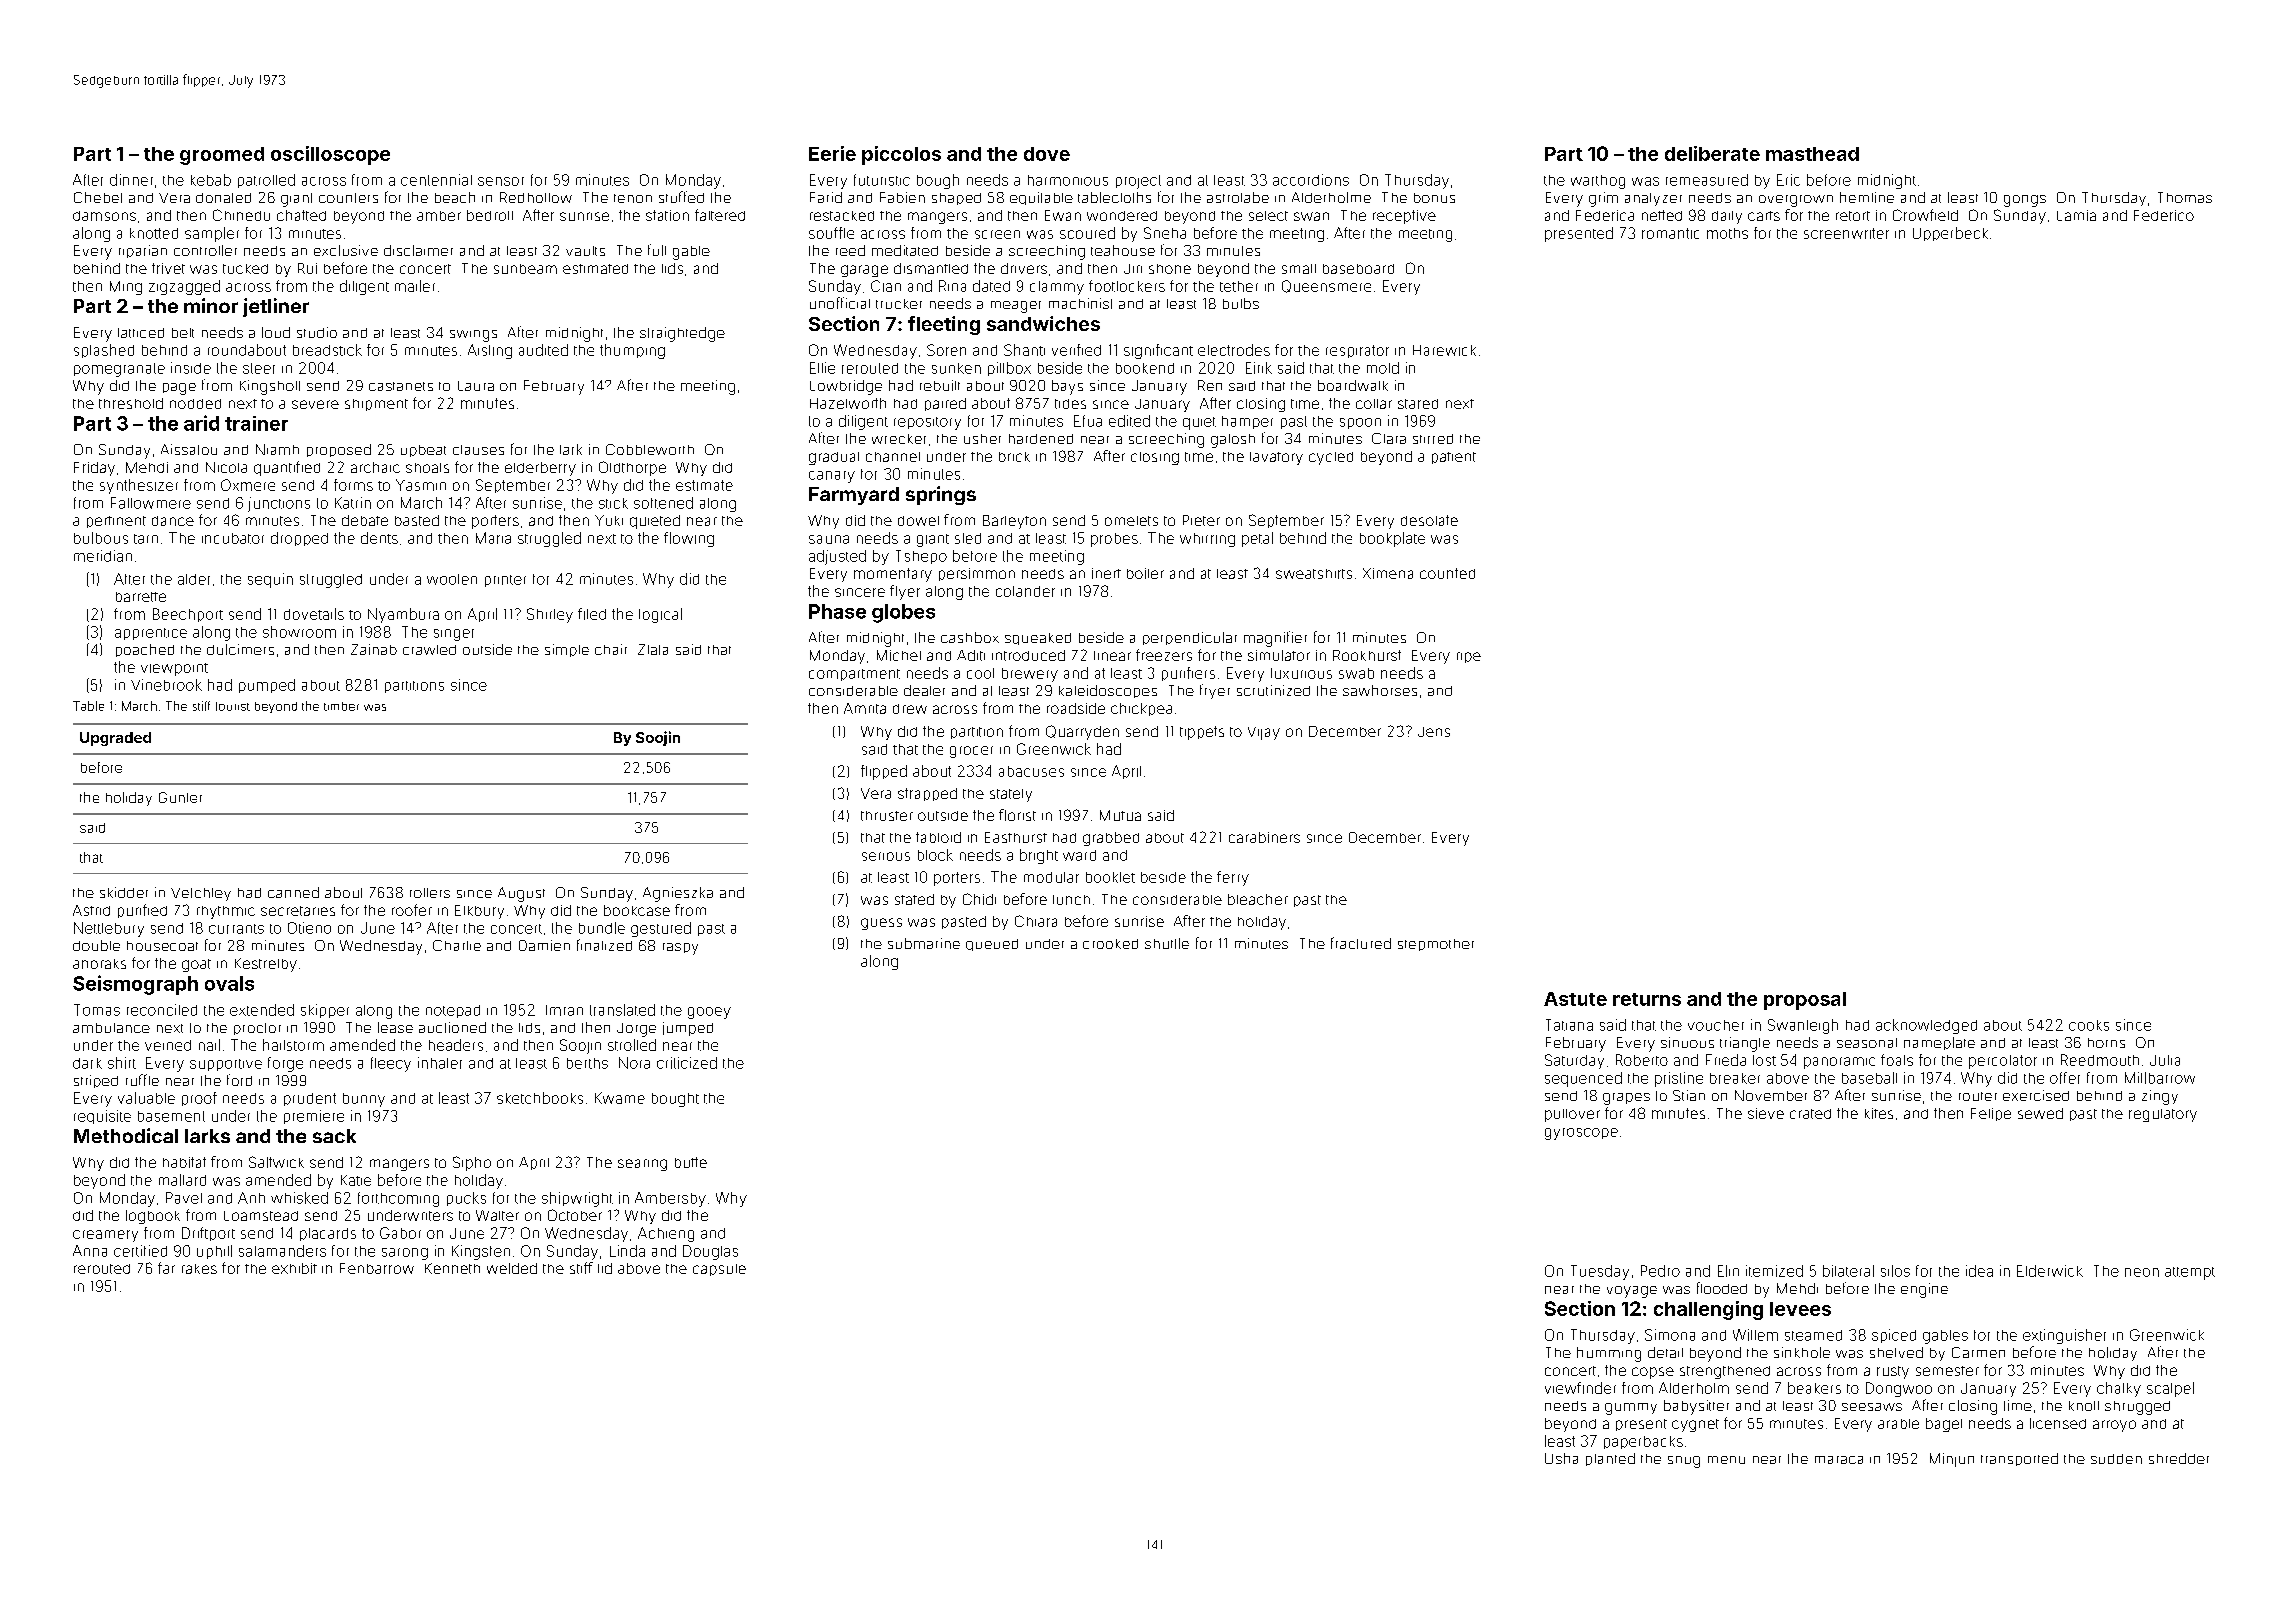 The image size is (2292, 1620). What do you see at coordinates (1120, 815) in the page?
I see `Mutua` at bounding box center [1120, 815].
